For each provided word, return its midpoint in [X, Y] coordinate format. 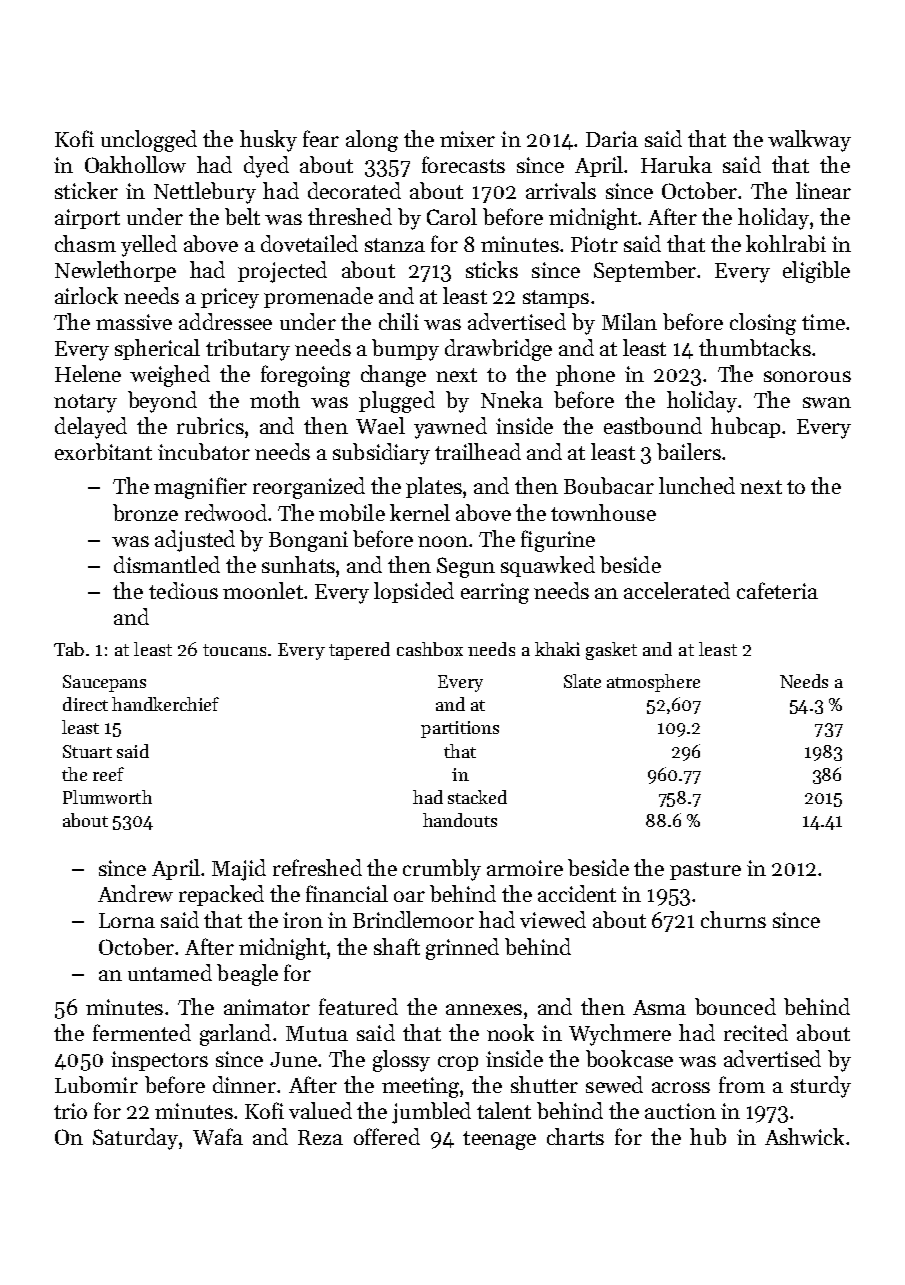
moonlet [263, 590]
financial [347, 893]
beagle [247, 975]
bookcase [629, 1058]
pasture [705, 871]
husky [268, 141]
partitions [460, 729]
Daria [612, 139]
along [372, 141]
